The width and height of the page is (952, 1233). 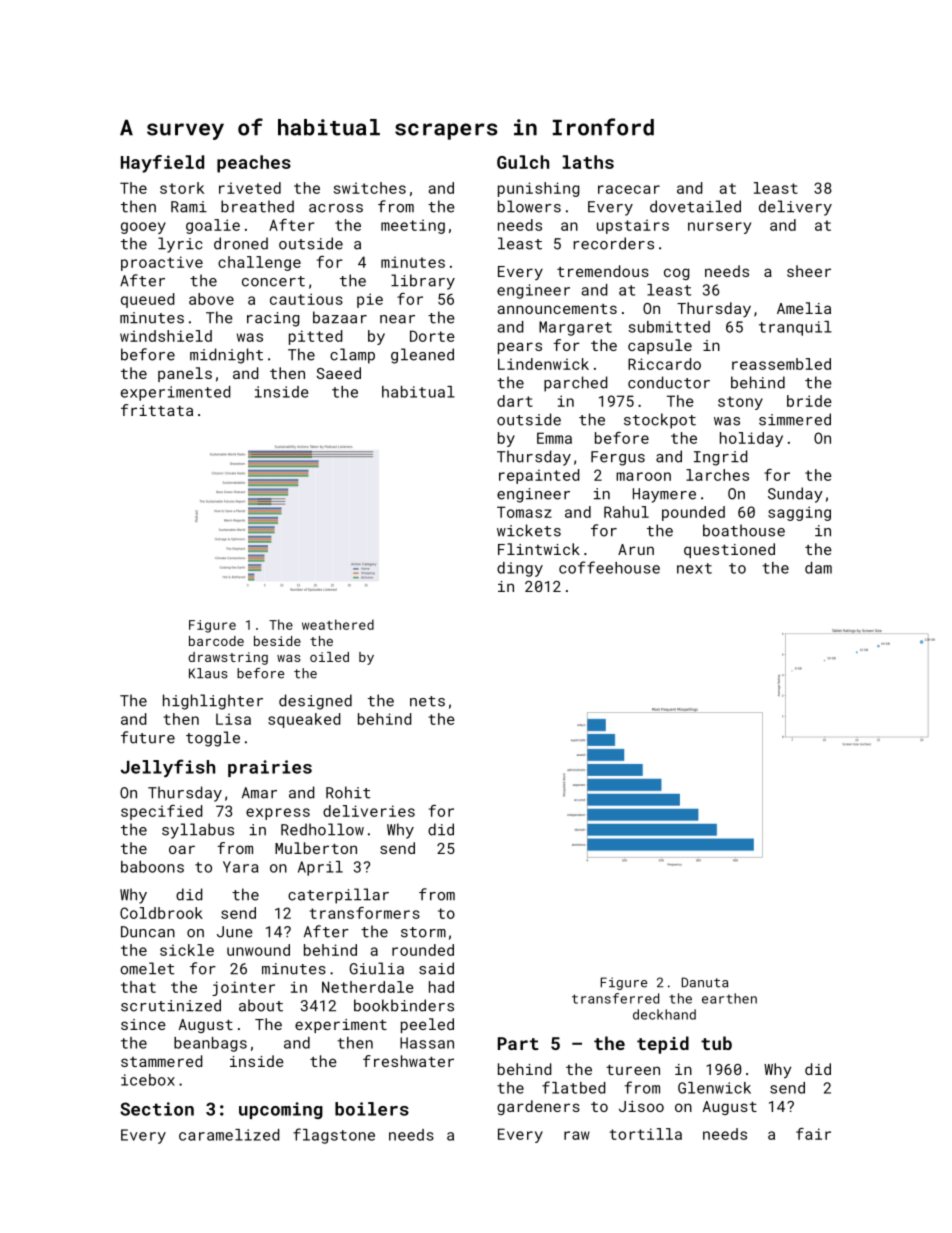 What do you see at coordinates (575, 384) in the page?
I see `parched` at bounding box center [575, 384].
